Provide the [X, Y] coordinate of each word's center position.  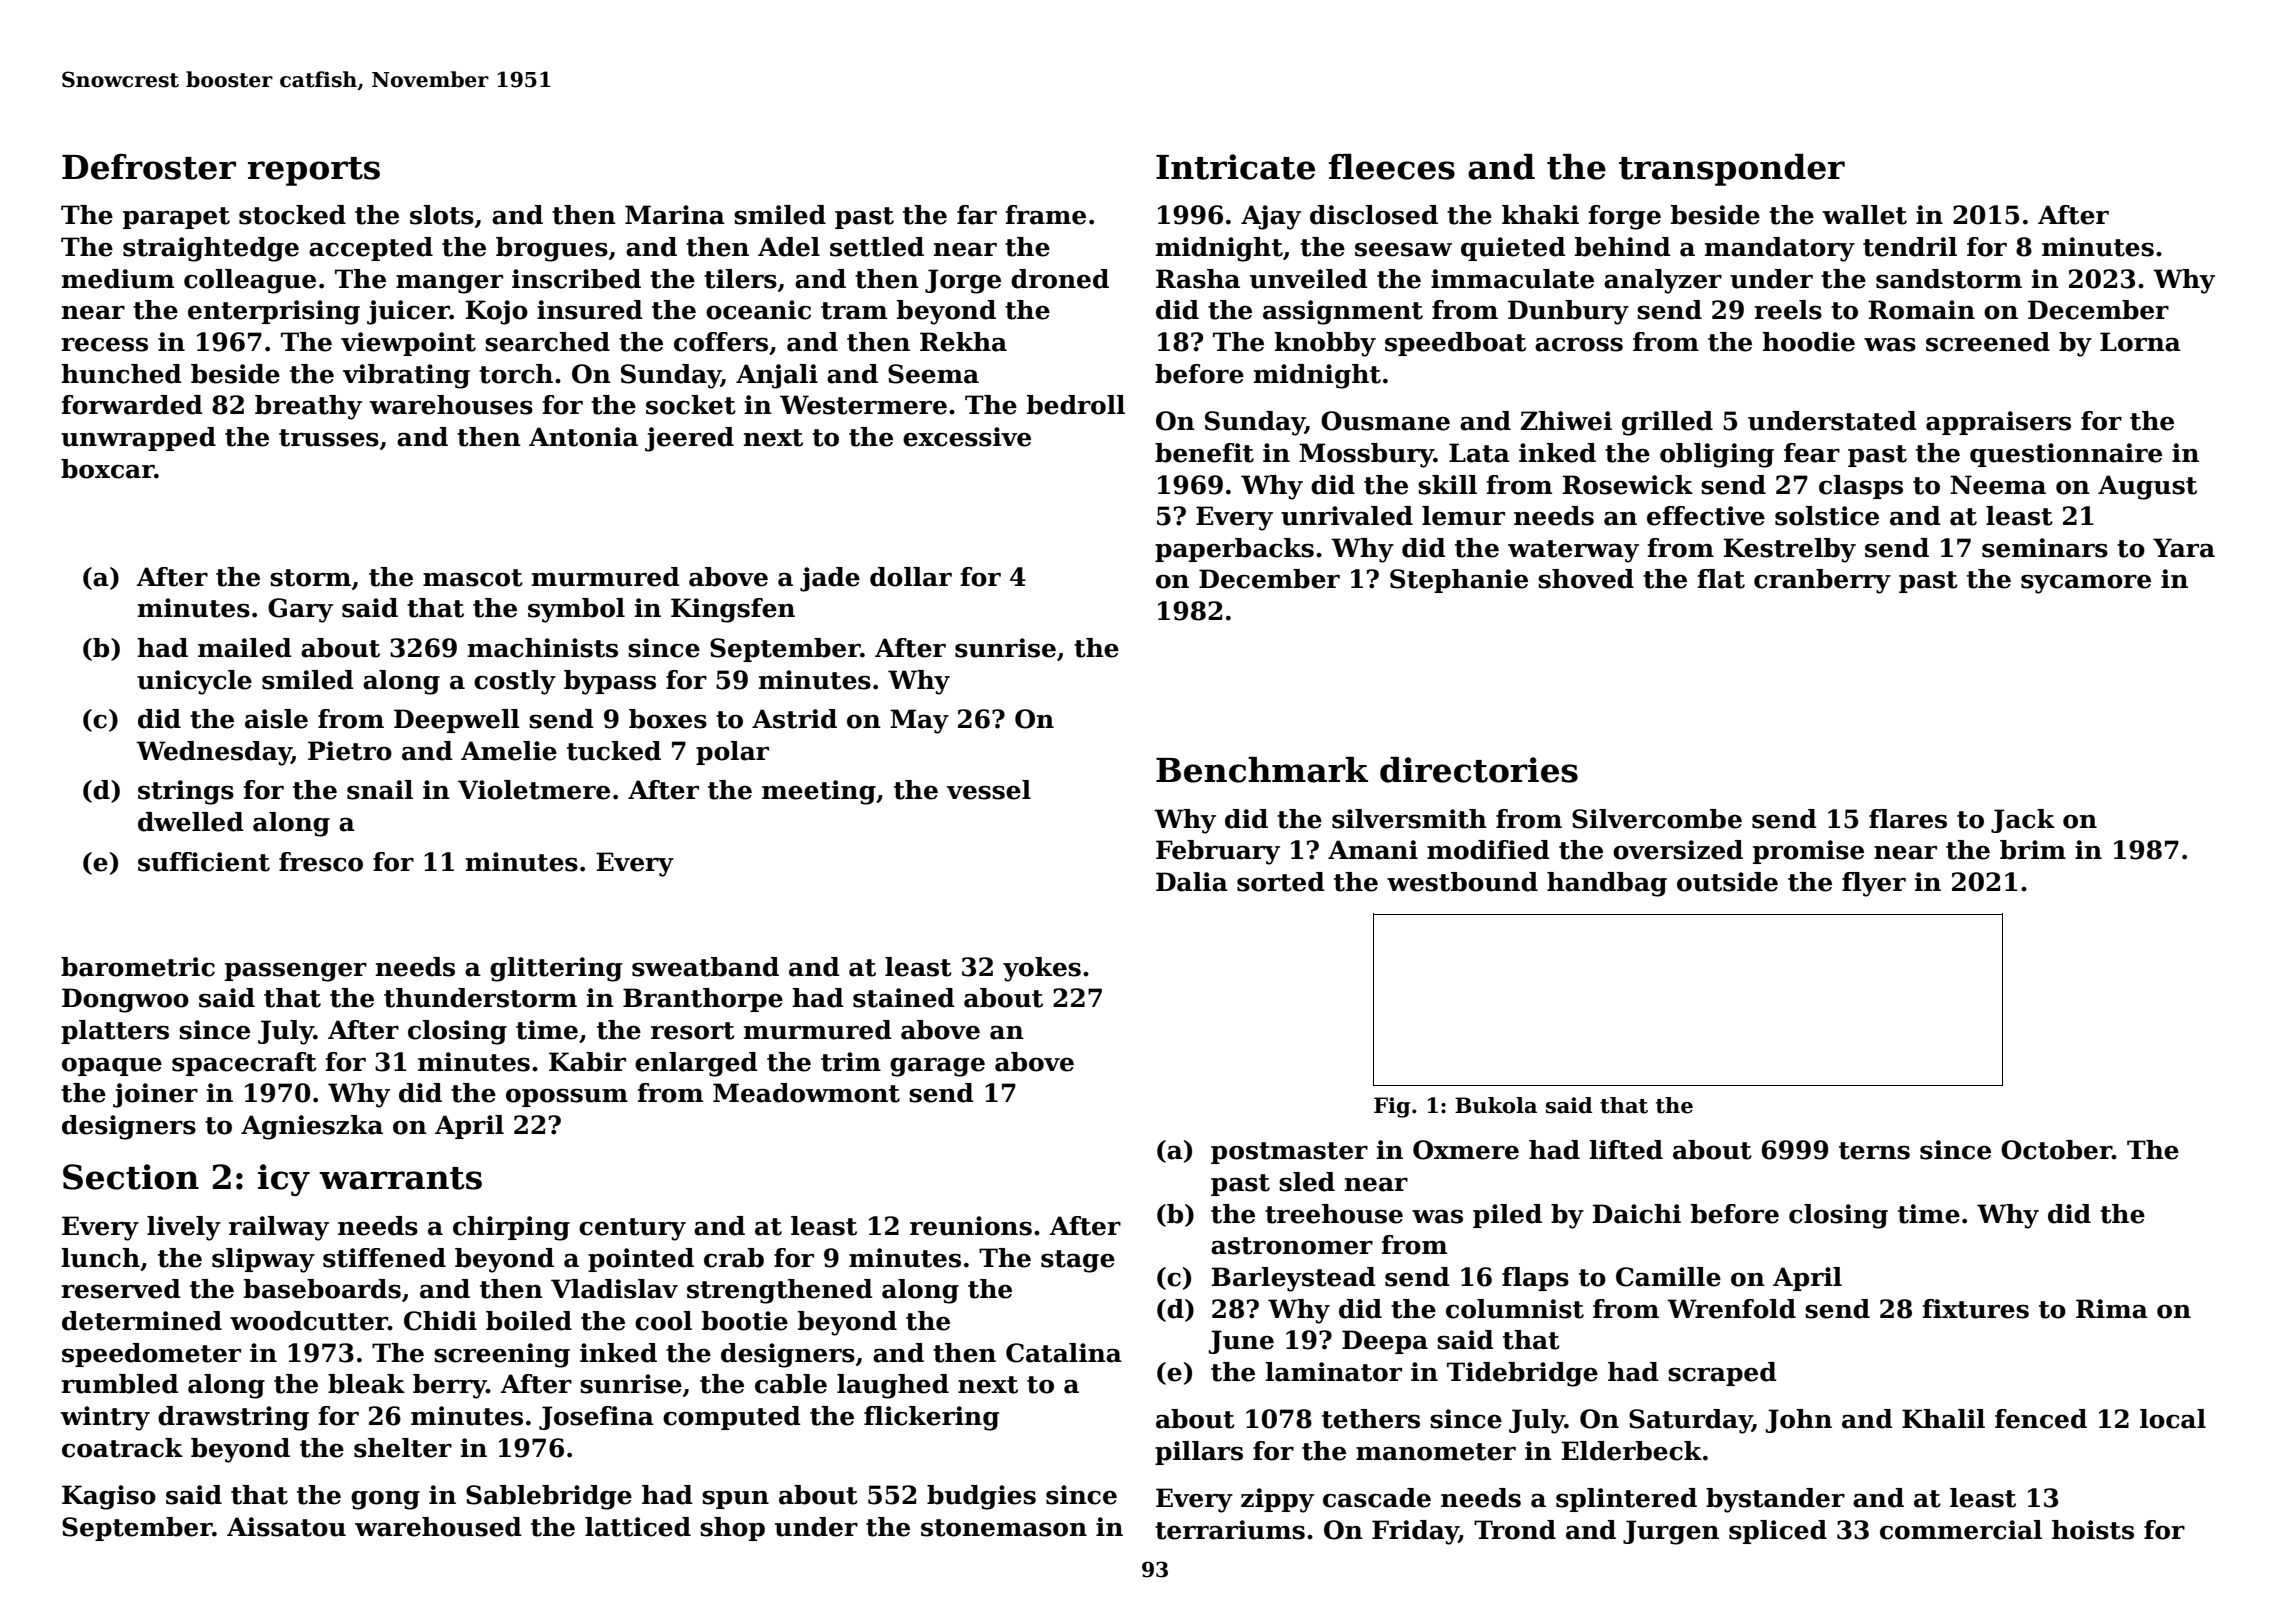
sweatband [705, 967]
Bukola [1496, 1105]
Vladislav [614, 1289]
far [977, 215]
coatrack [122, 1448]
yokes [1042, 969]
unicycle [194, 682]
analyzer [1663, 281]
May [919, 721]
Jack [2023, 821]
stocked [292, 215]
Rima [2112, 1309]
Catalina [1064, 1353]
